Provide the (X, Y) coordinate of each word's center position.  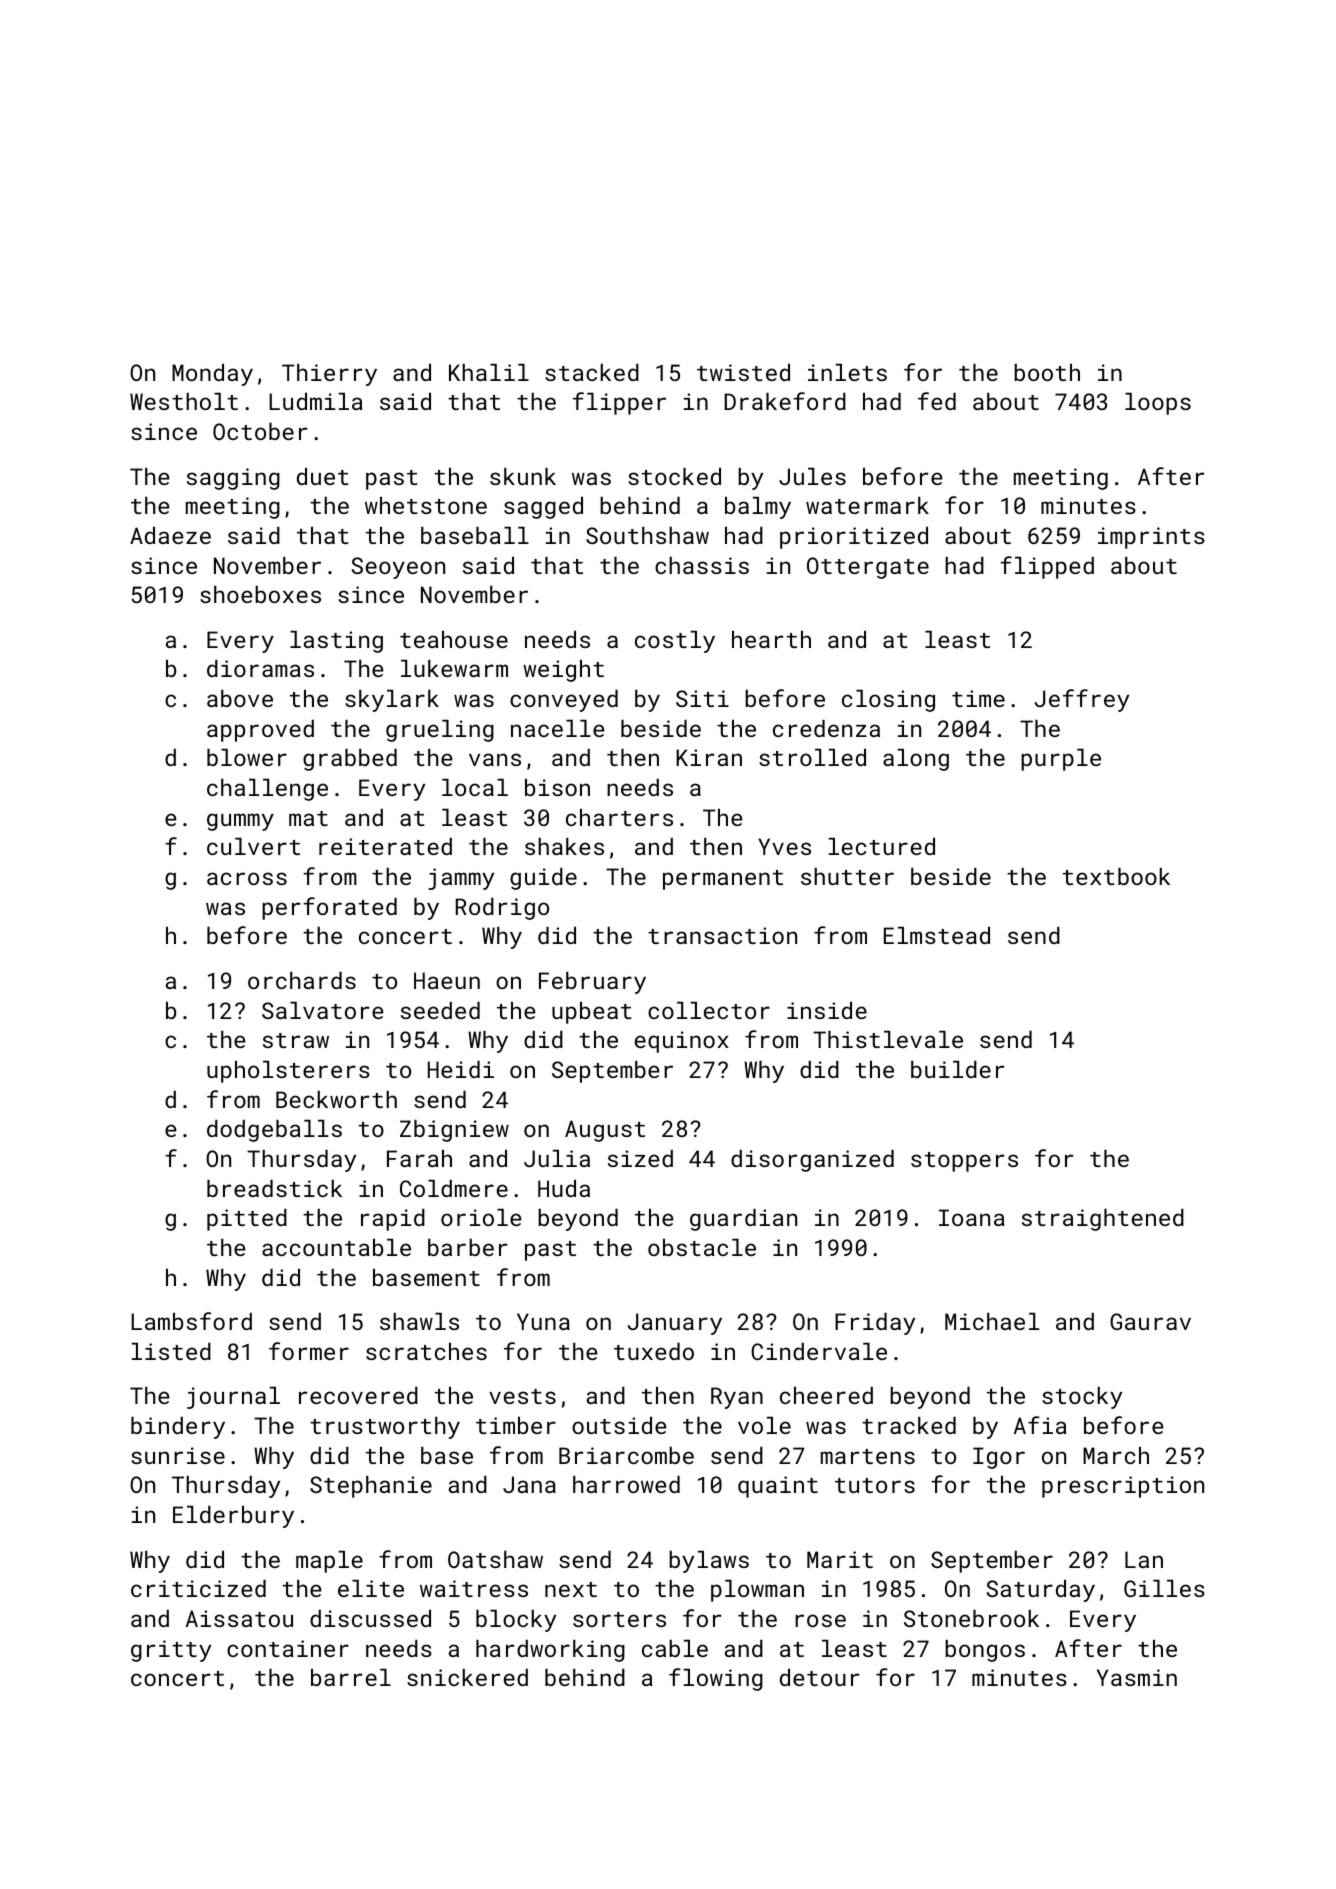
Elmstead (937, 935)
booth (1047, 372)
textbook (1116, 876)
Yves (784, 846)
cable (675, 1648)
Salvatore (323, 1010)
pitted (247, 1220)
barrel (351, 1677)
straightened (1103, 1220)
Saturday (1040, 1591)
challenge (267, 790)
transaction (722, 935)
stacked (592, 372)
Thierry (329, 375)
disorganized (812, 1161)
